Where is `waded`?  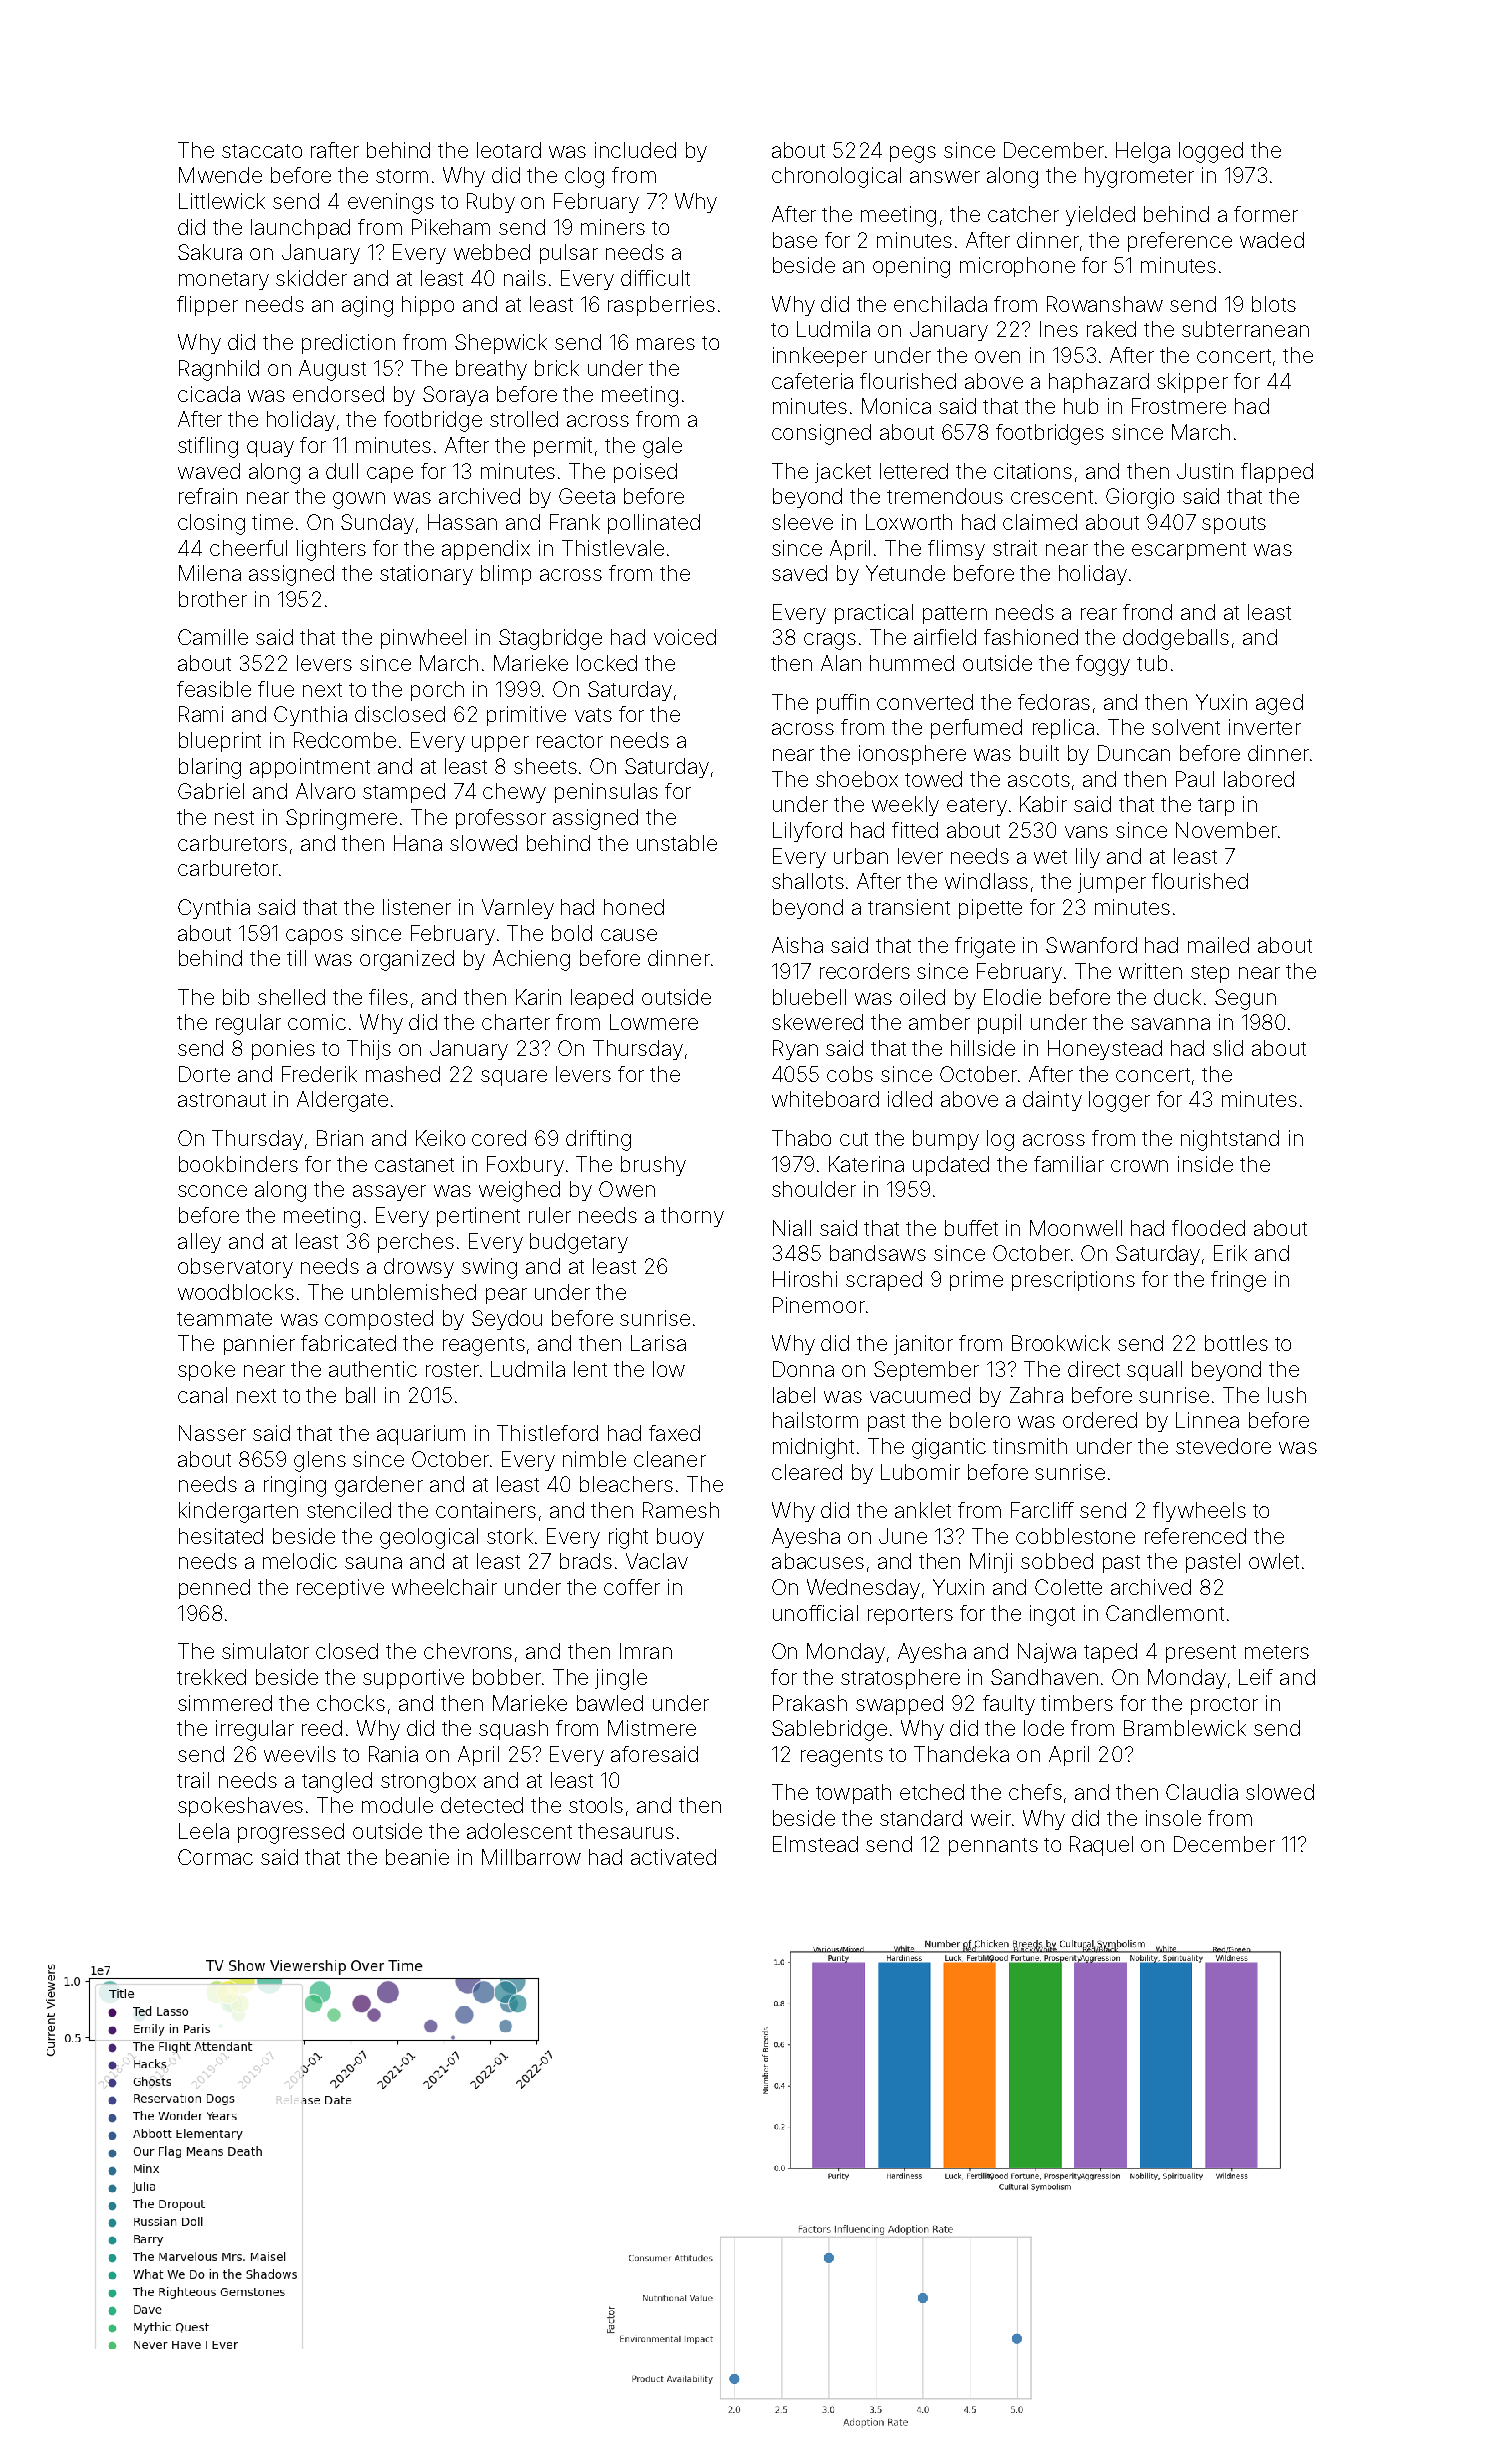
waded is located at coordinates (1272, 240).
